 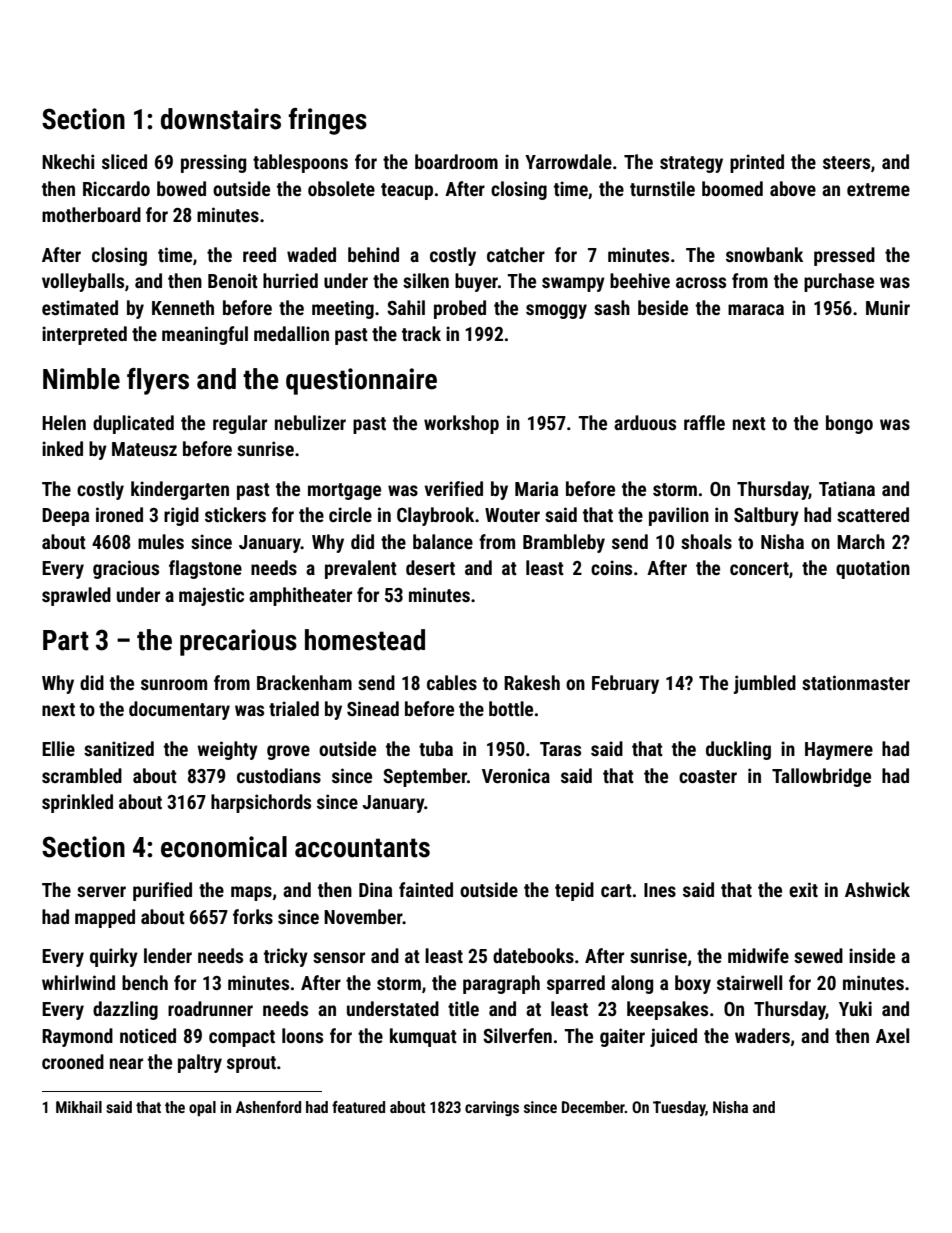 What do you see at coordinates (645, 422) in the screenshot?
I see `arduous` at bounding box center [645, 422].
